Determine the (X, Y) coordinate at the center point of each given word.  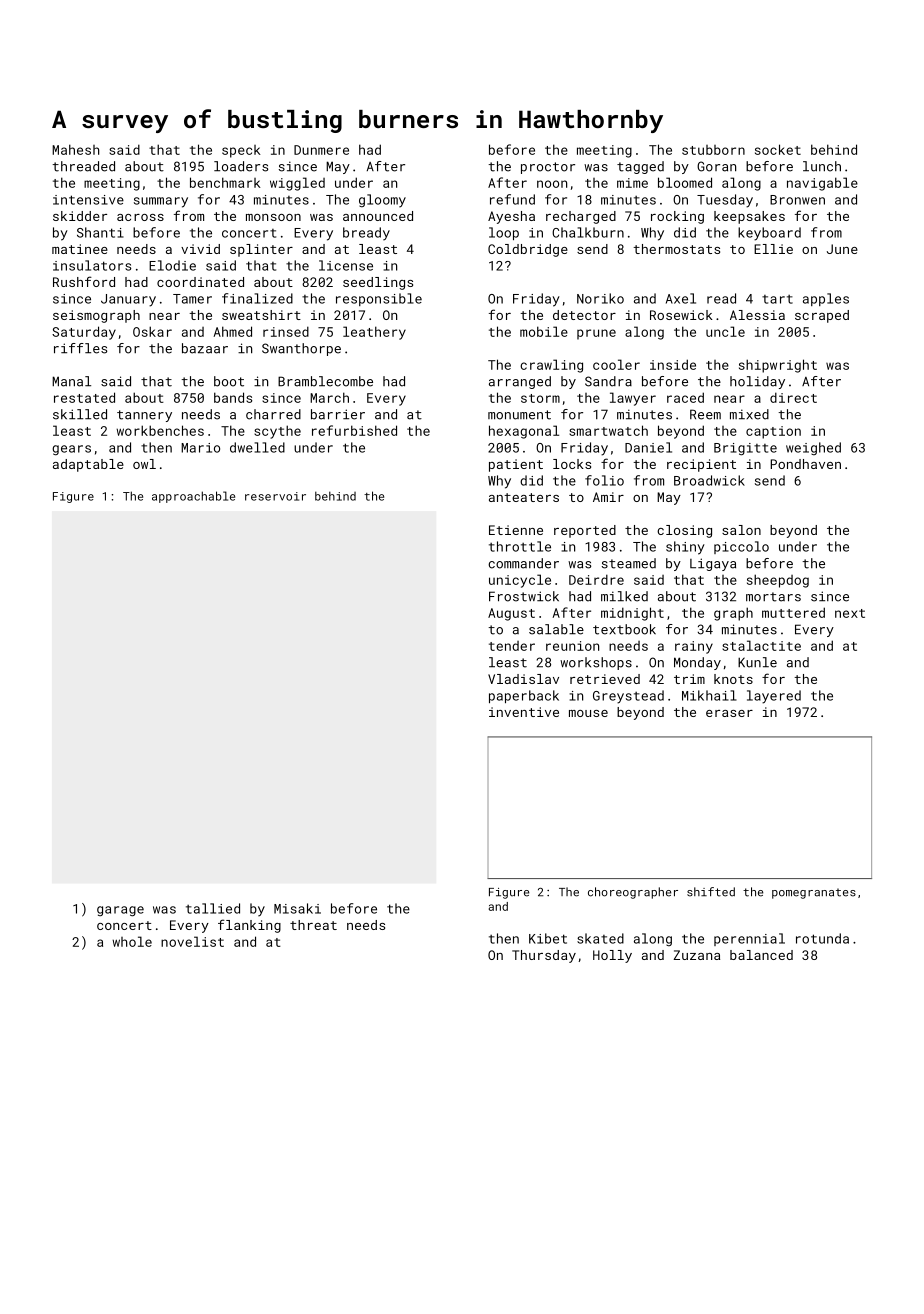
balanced (761, 955)
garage (120, 911)
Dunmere (321, 150)
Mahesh (75, 149)
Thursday (544, 956)
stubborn (713, 150)
